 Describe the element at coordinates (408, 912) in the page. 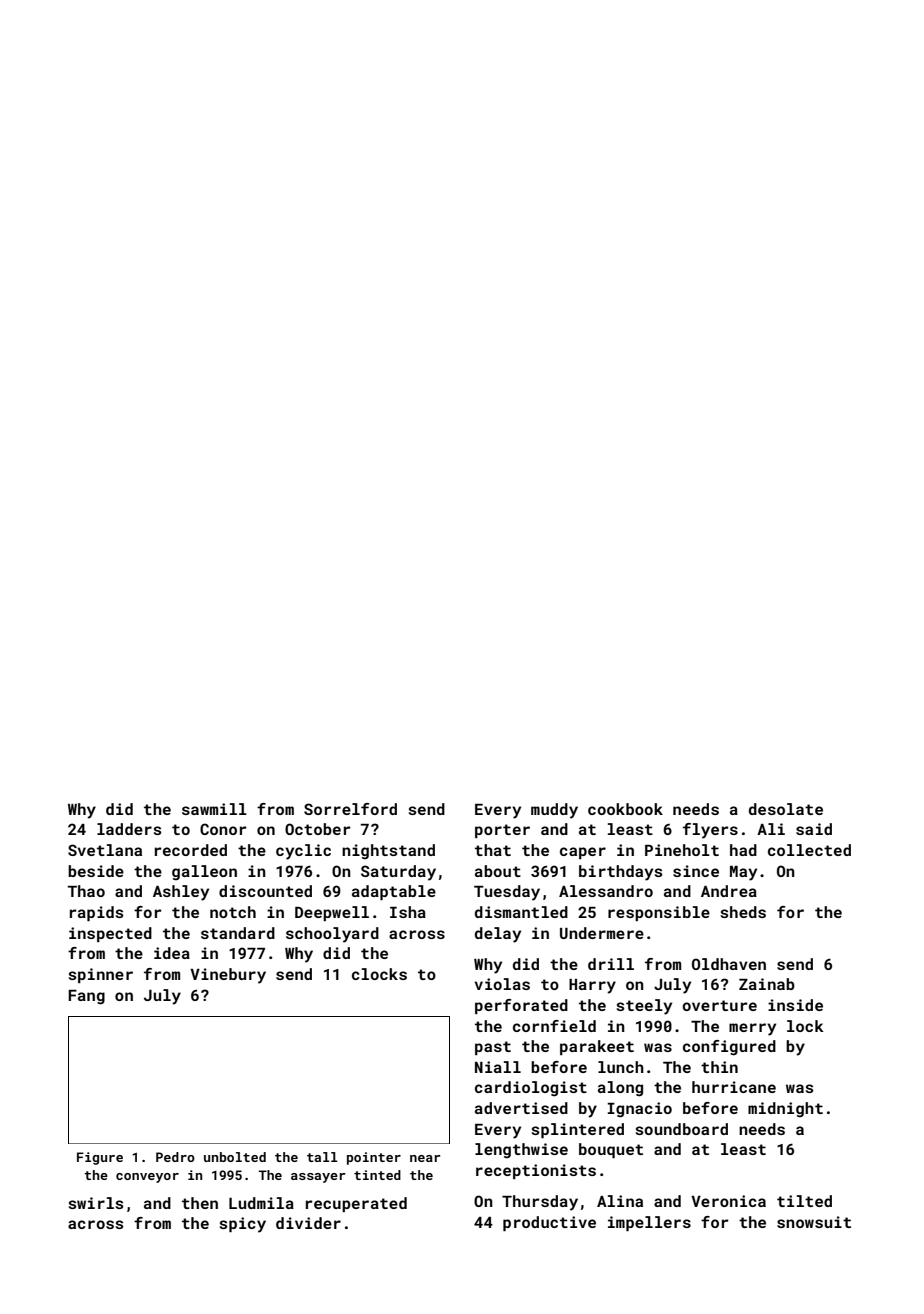

I see `Isha` at that location.
